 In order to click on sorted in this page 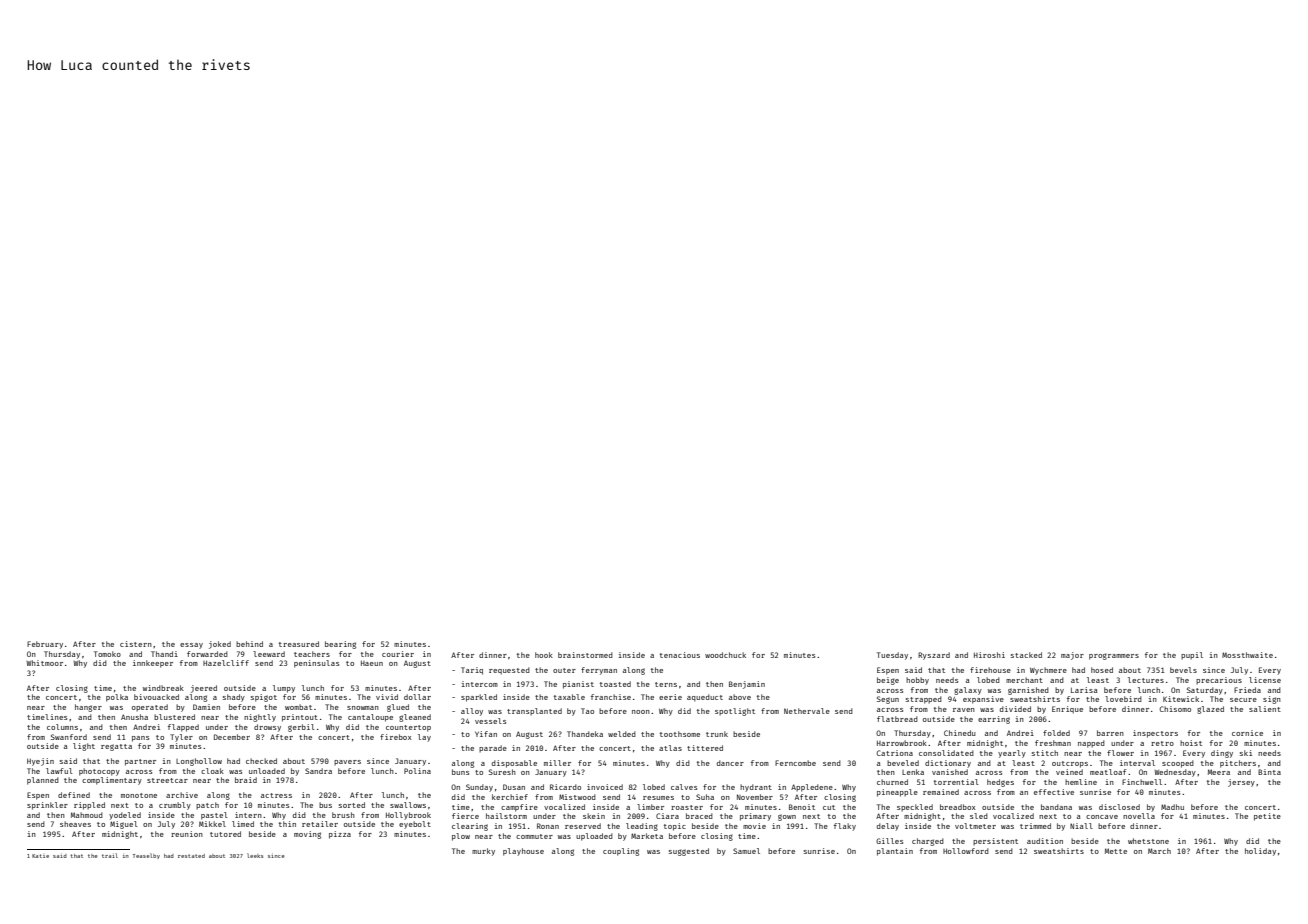, I will do `click(352, 805)`.
